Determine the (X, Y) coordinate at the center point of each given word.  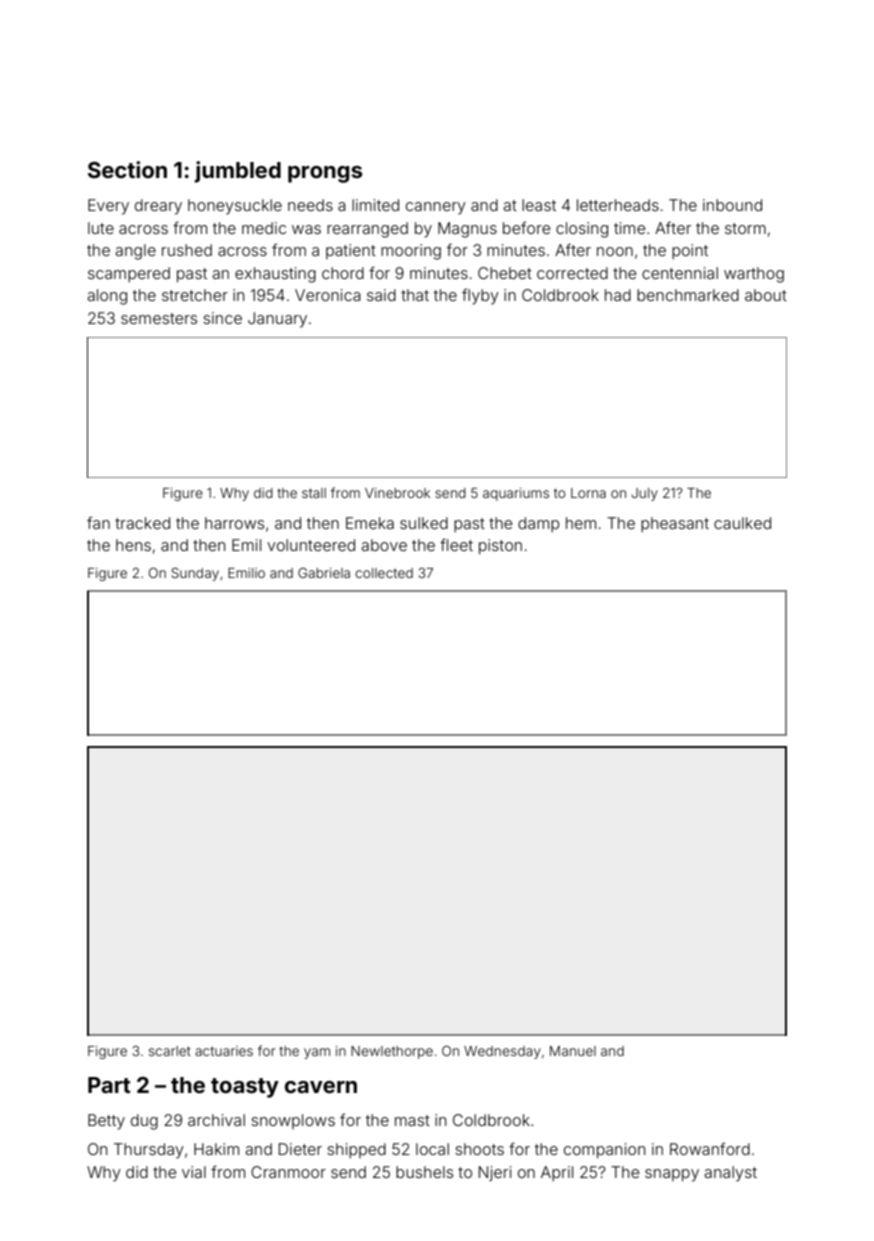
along (107, 297)
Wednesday (502, 1052)
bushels (424, 1172)
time (629, 228)
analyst (730, 1174)
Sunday (195, 574)
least (539, 205)
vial (194, 1172)
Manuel (573, 1051)
